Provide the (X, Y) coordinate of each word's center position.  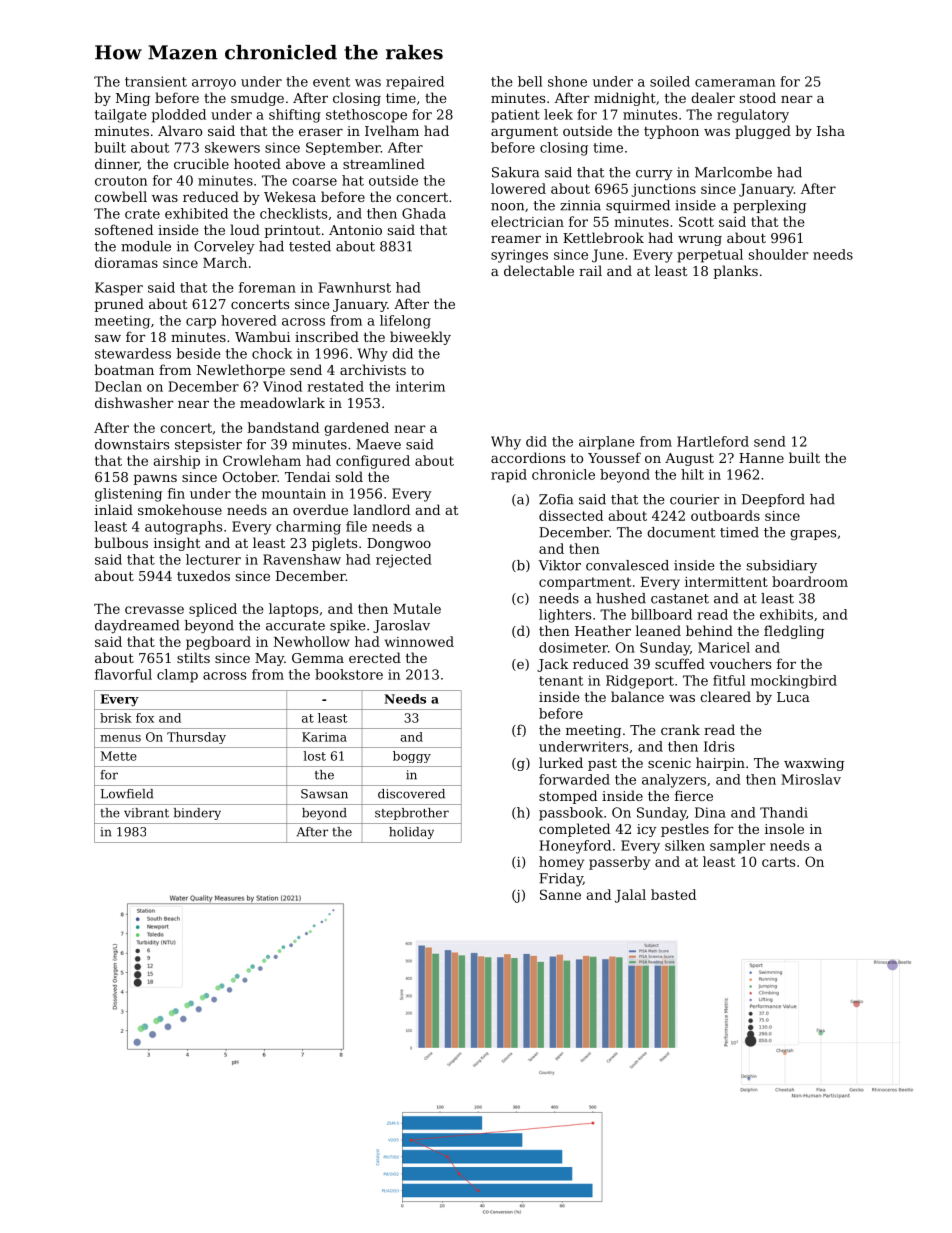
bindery (197, 814)
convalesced (627, 565)
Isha (831, 130)
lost (314, 756)
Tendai (307, 476)
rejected (404, 561)
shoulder (779, 254)
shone (567, 81)
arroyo (214, 84)
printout (292, 231)
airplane (607, 443)
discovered (411, 794)
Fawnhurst (354, 287)
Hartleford (713, 441)
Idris (719, 746)
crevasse (154, 610)
